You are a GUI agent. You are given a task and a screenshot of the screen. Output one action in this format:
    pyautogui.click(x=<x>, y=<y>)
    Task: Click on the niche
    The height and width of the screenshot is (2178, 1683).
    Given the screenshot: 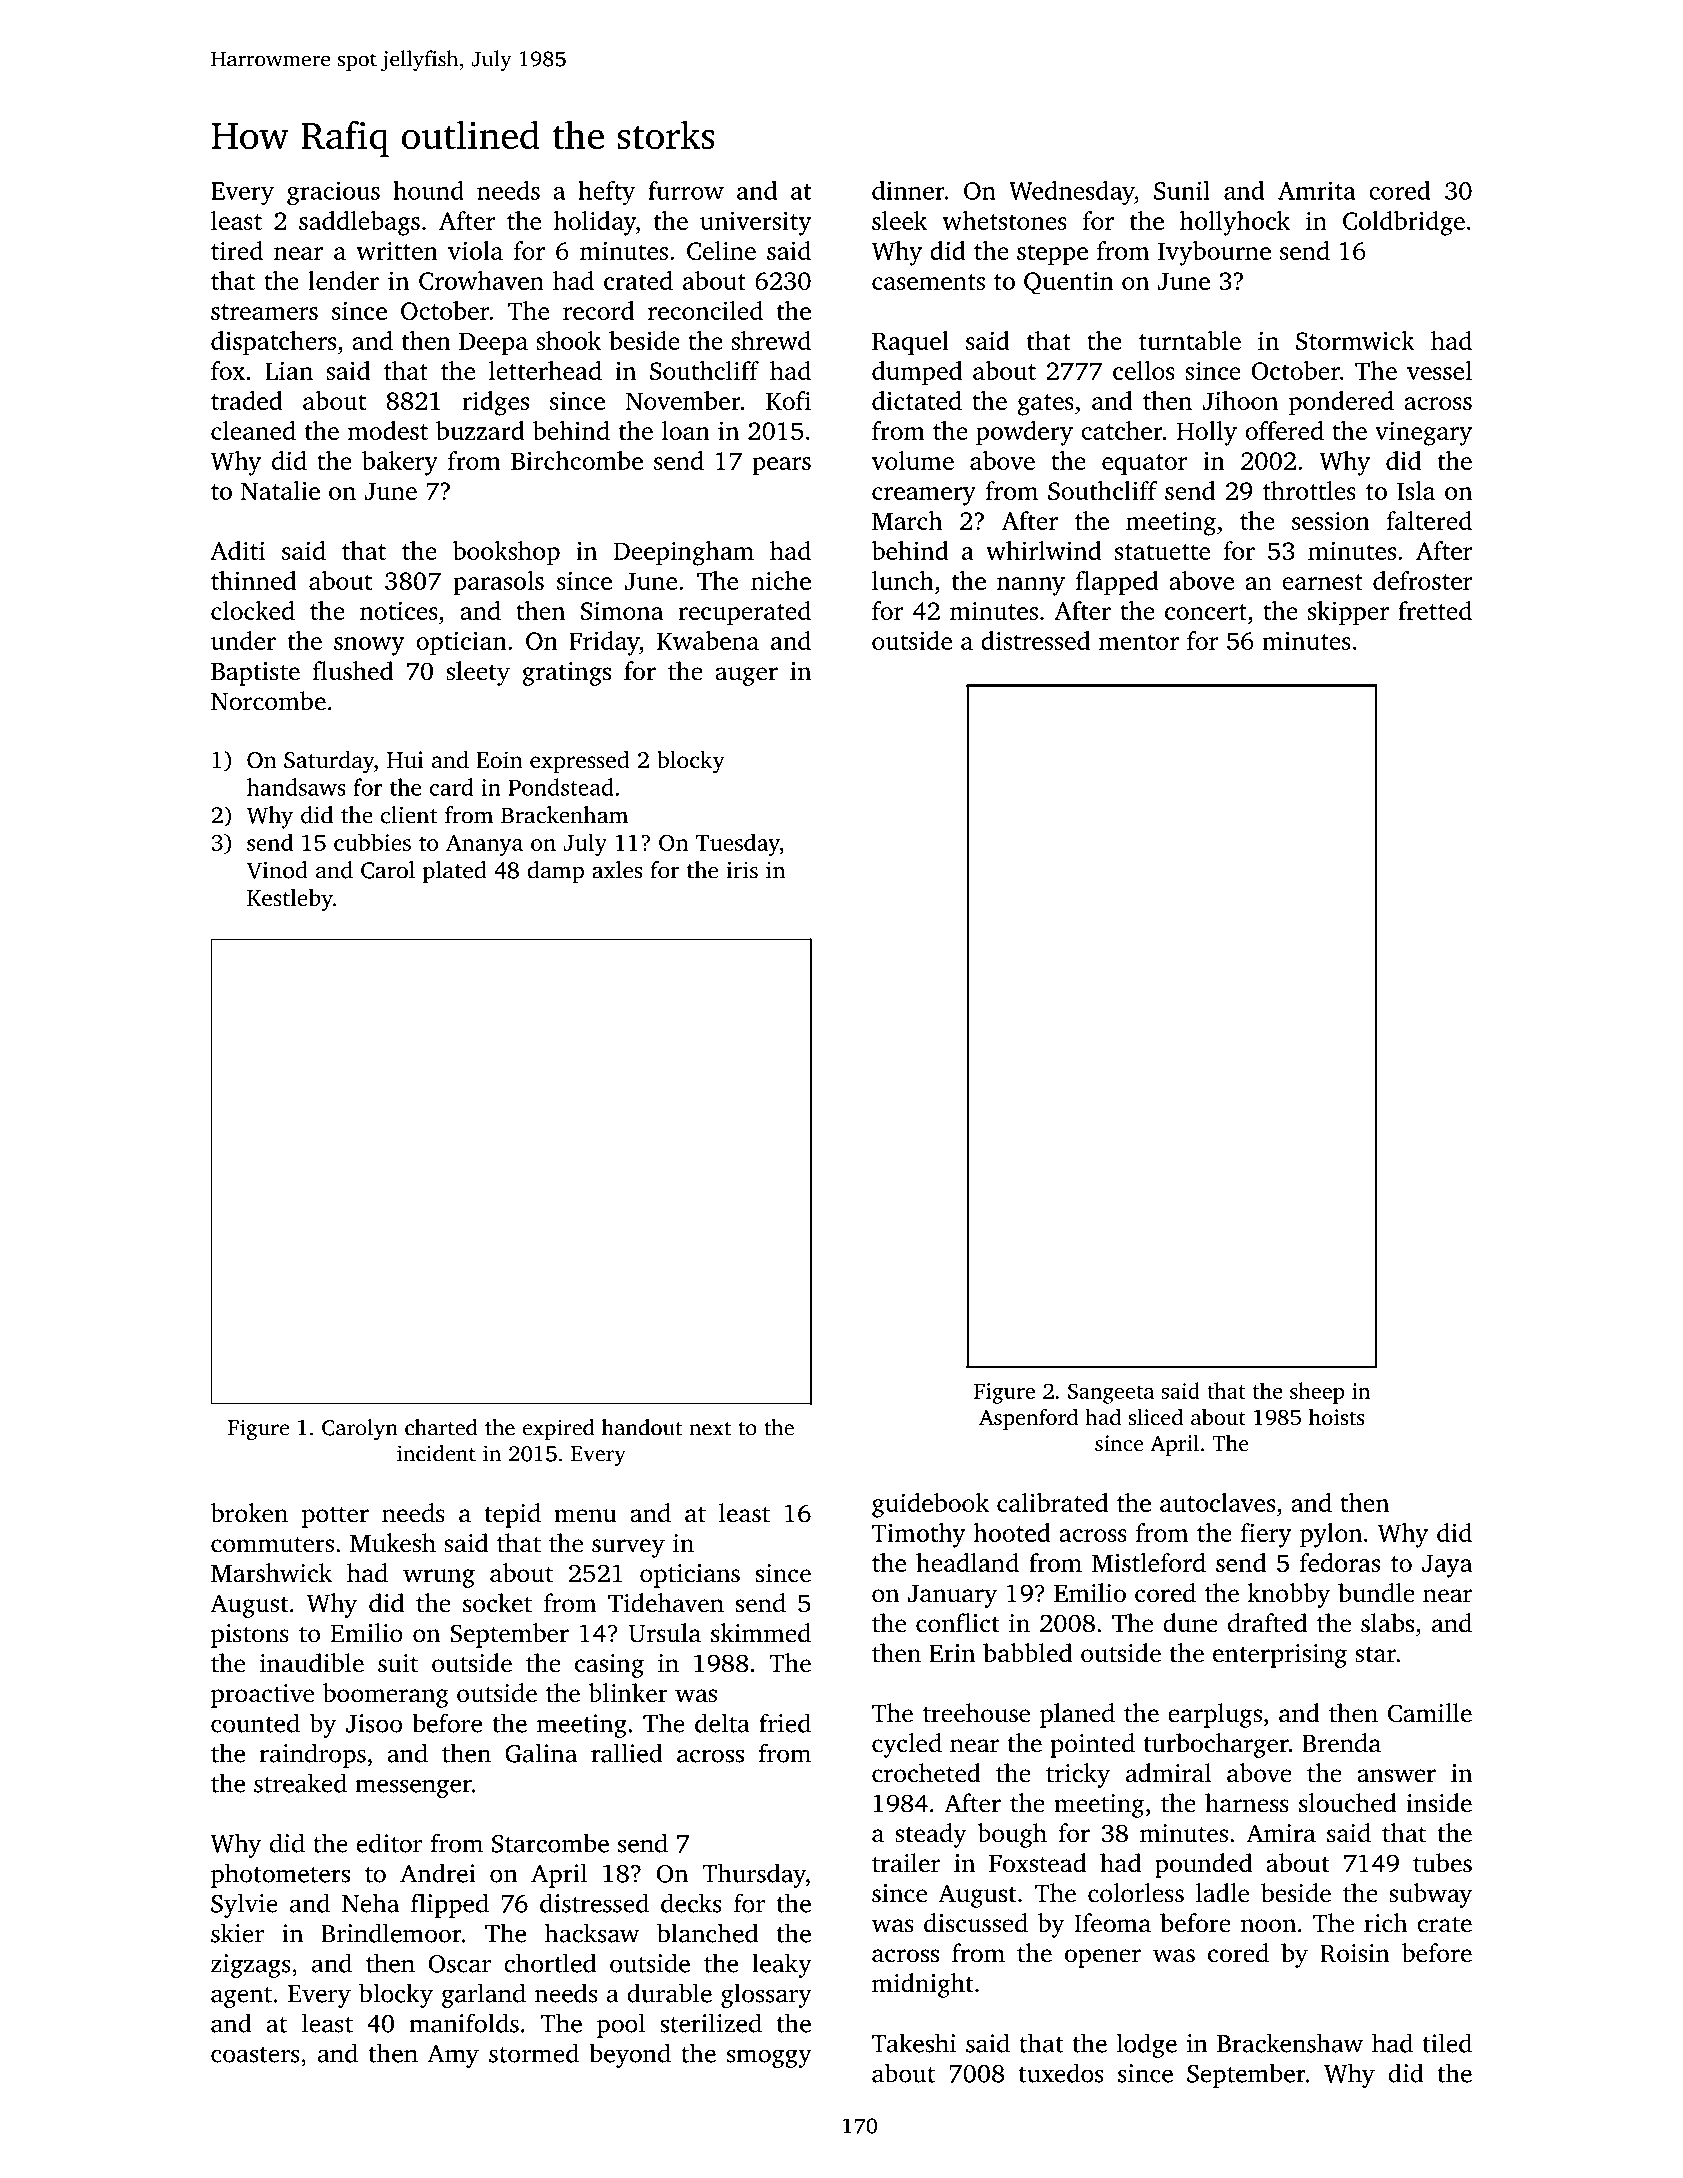 What is the action you would take?
    pyautogui.click(x=781, y=580)
